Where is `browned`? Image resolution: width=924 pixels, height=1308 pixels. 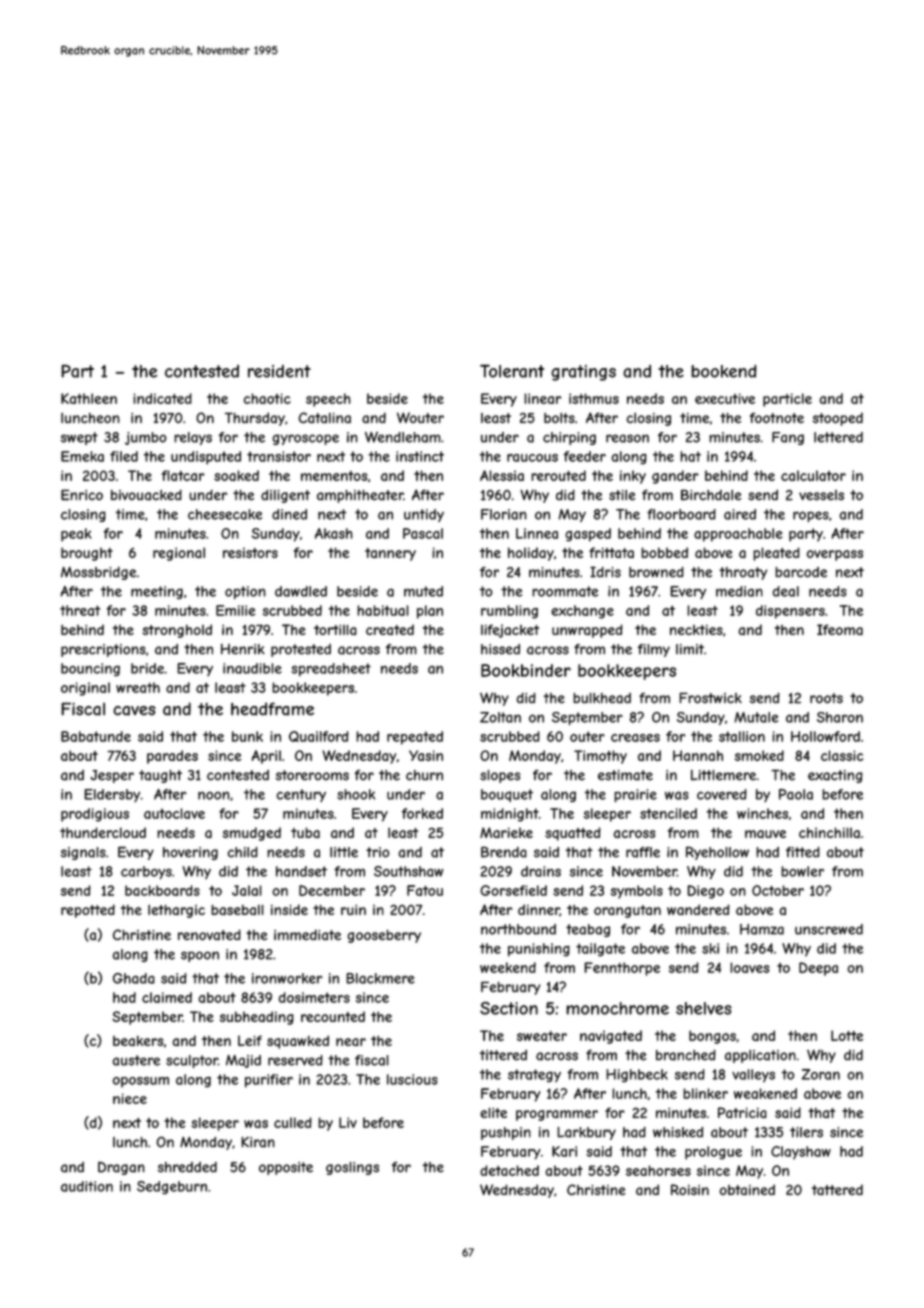
browned is located at coordinates (656, 572).
